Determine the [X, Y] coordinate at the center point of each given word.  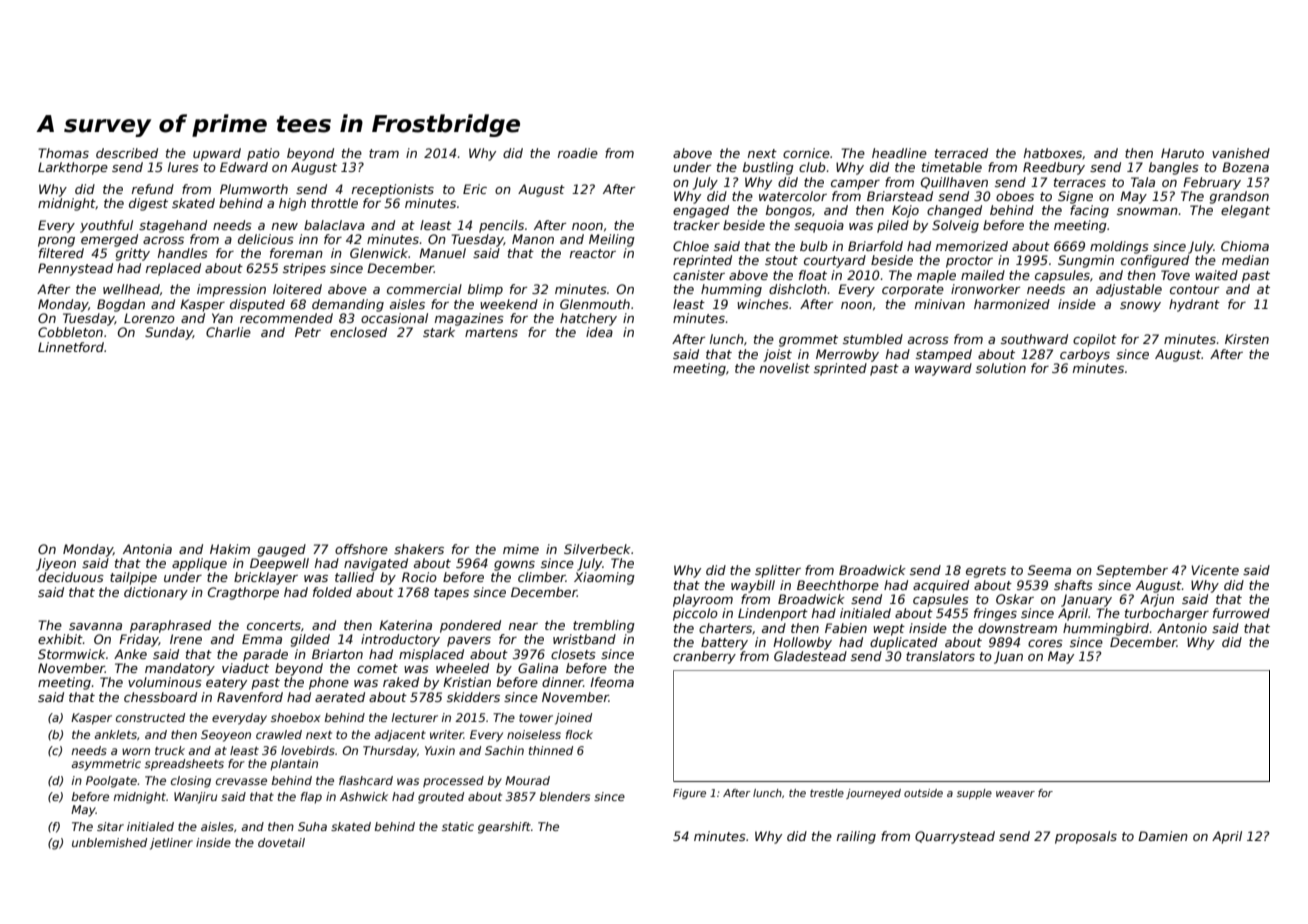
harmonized [1012, 304]
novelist [785, 368]
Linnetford [71, 347]
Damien [1163, 836]
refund [153, 189]
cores [1045, 643]
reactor [593, 253]
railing [856, 837]
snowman [1147, 211]
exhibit [60, 639]
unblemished [109, 842]
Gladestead [810, 656]
